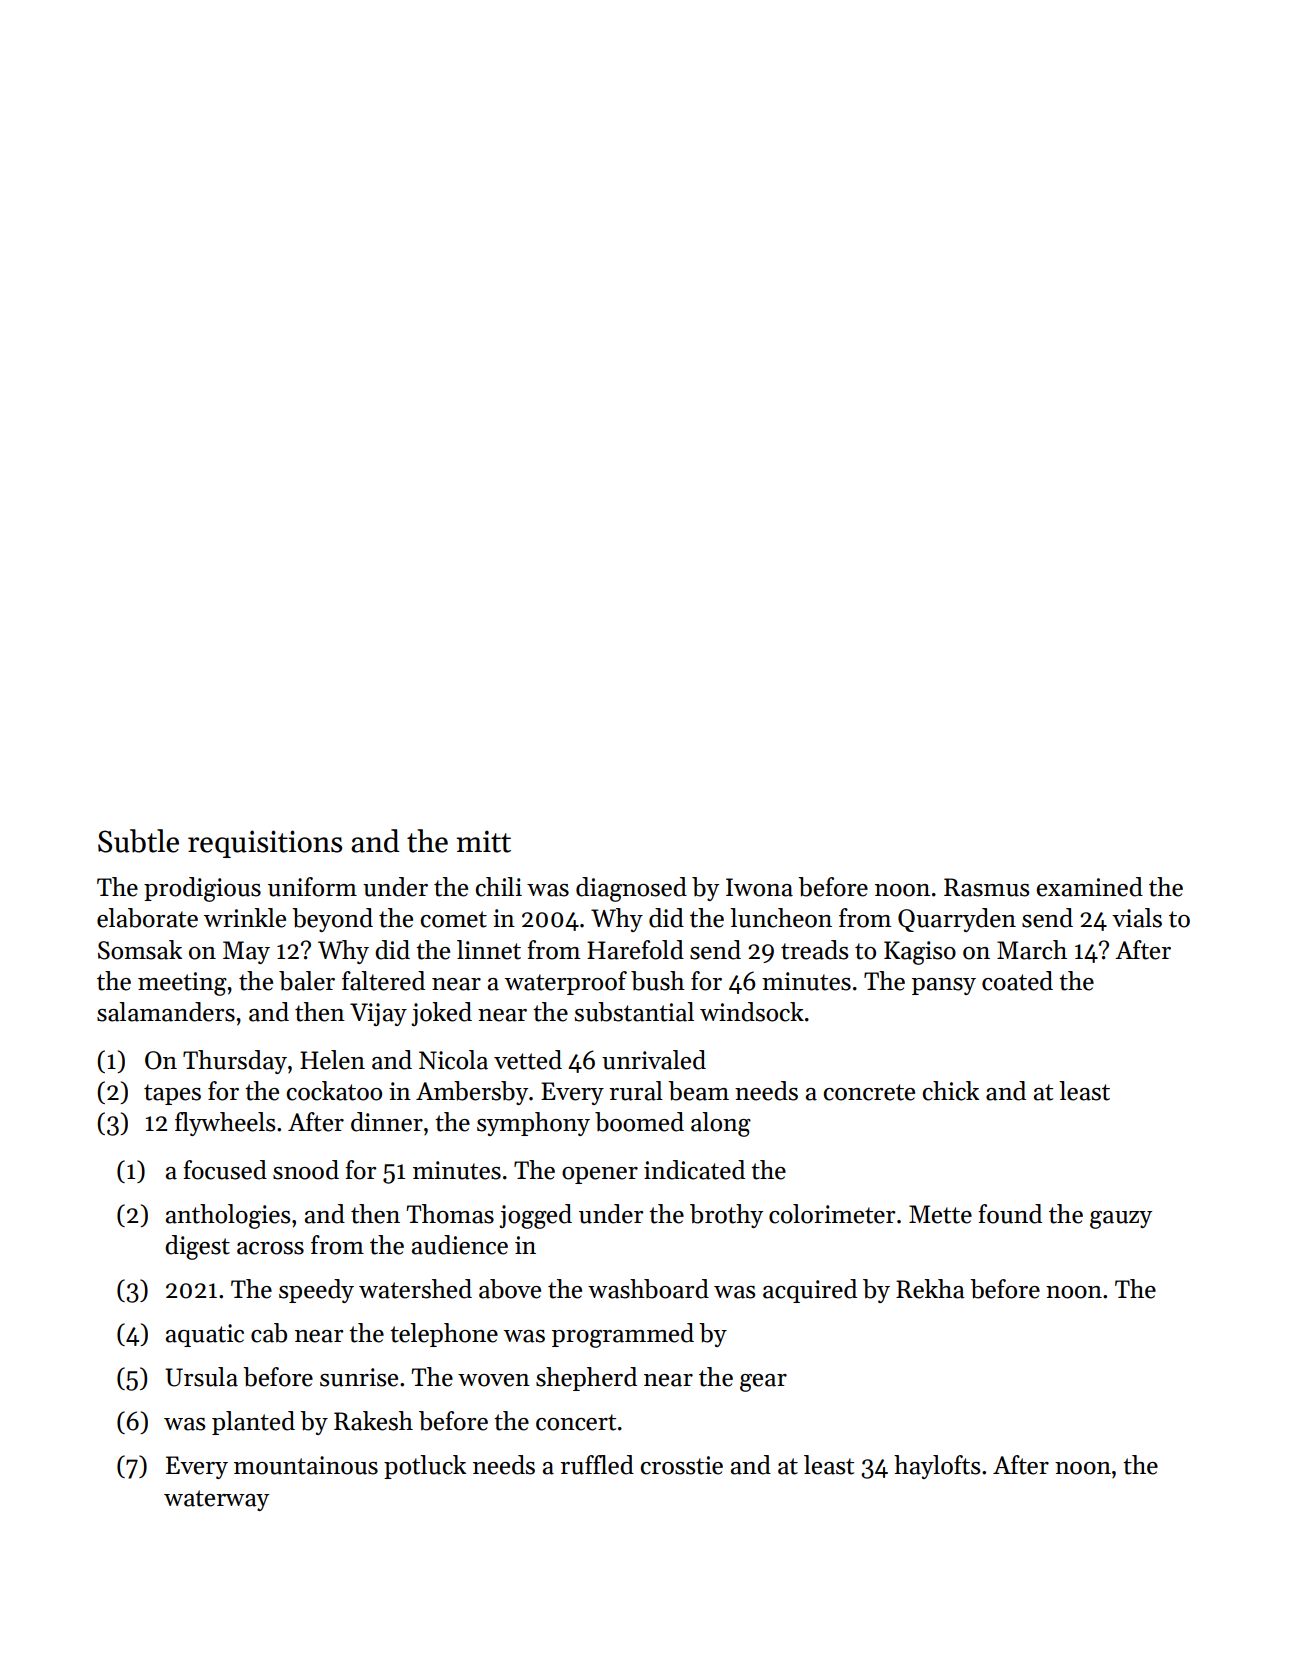 This page has width=1290, height=1669. What do you see at coordinates (201, 1377) in the page?
I see `Ursula` at bounding box center [201, 1377].
